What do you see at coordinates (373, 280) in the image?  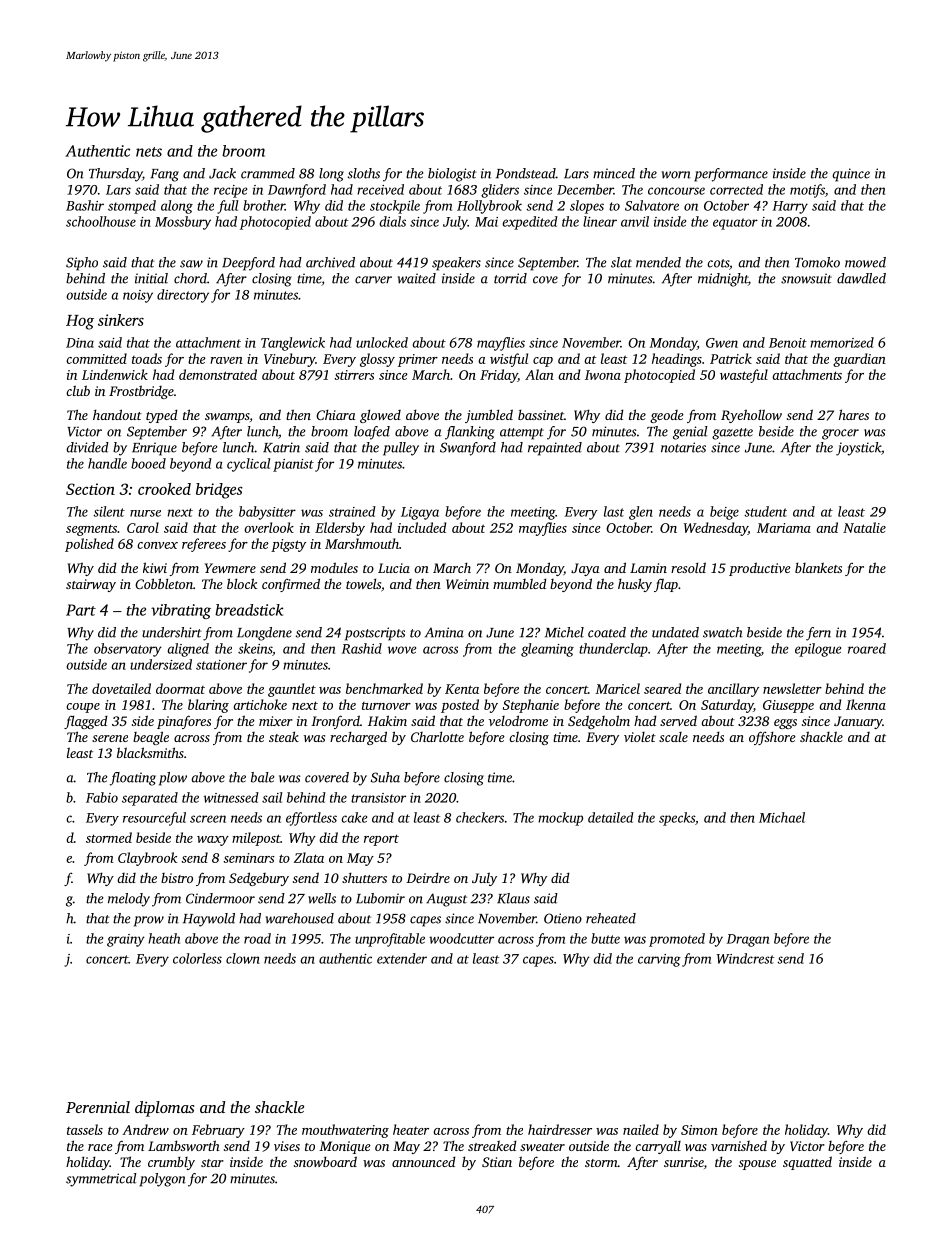 I see `carver` at bounding box center [373, 280].
